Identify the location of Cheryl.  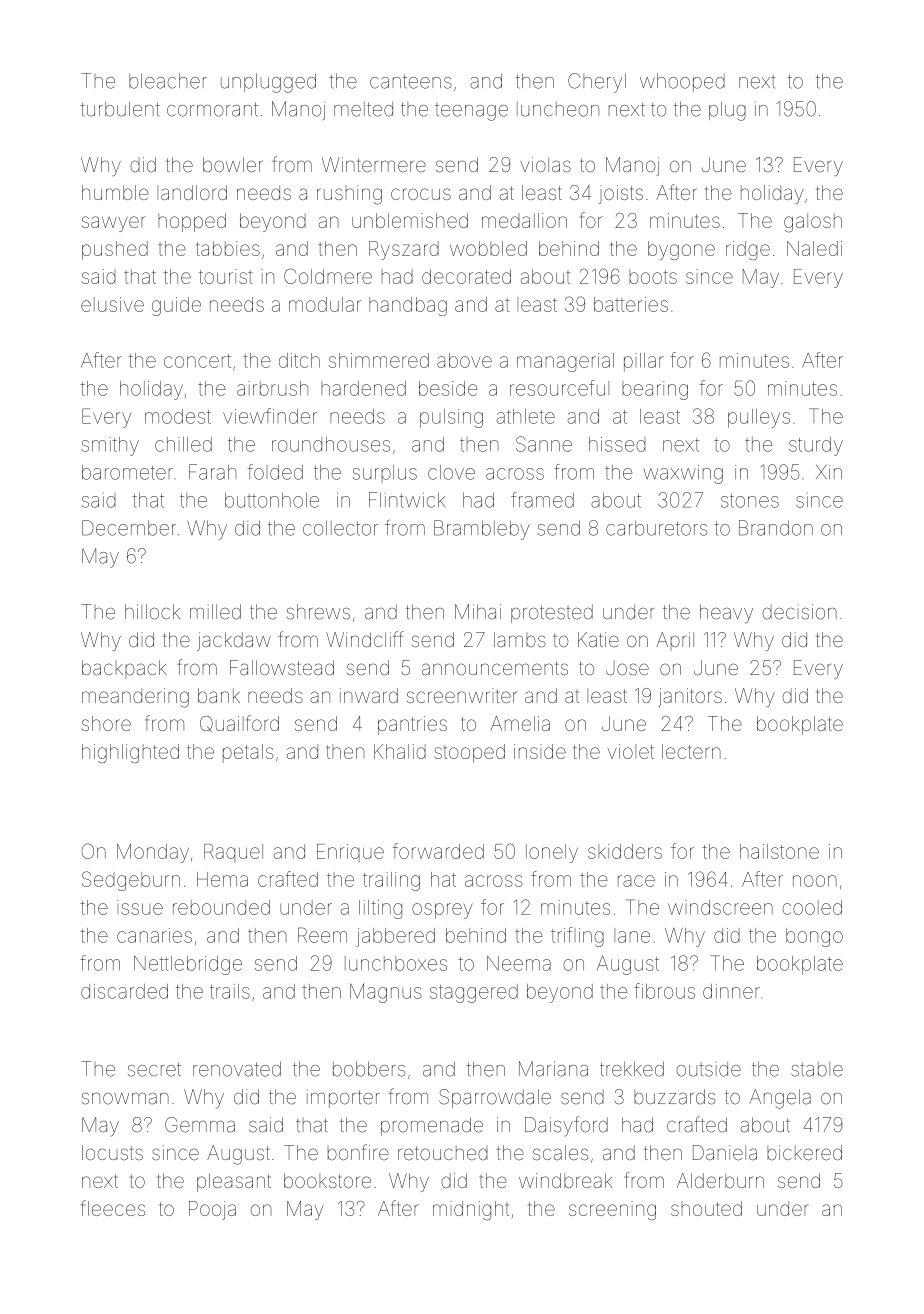
(597, 83).
